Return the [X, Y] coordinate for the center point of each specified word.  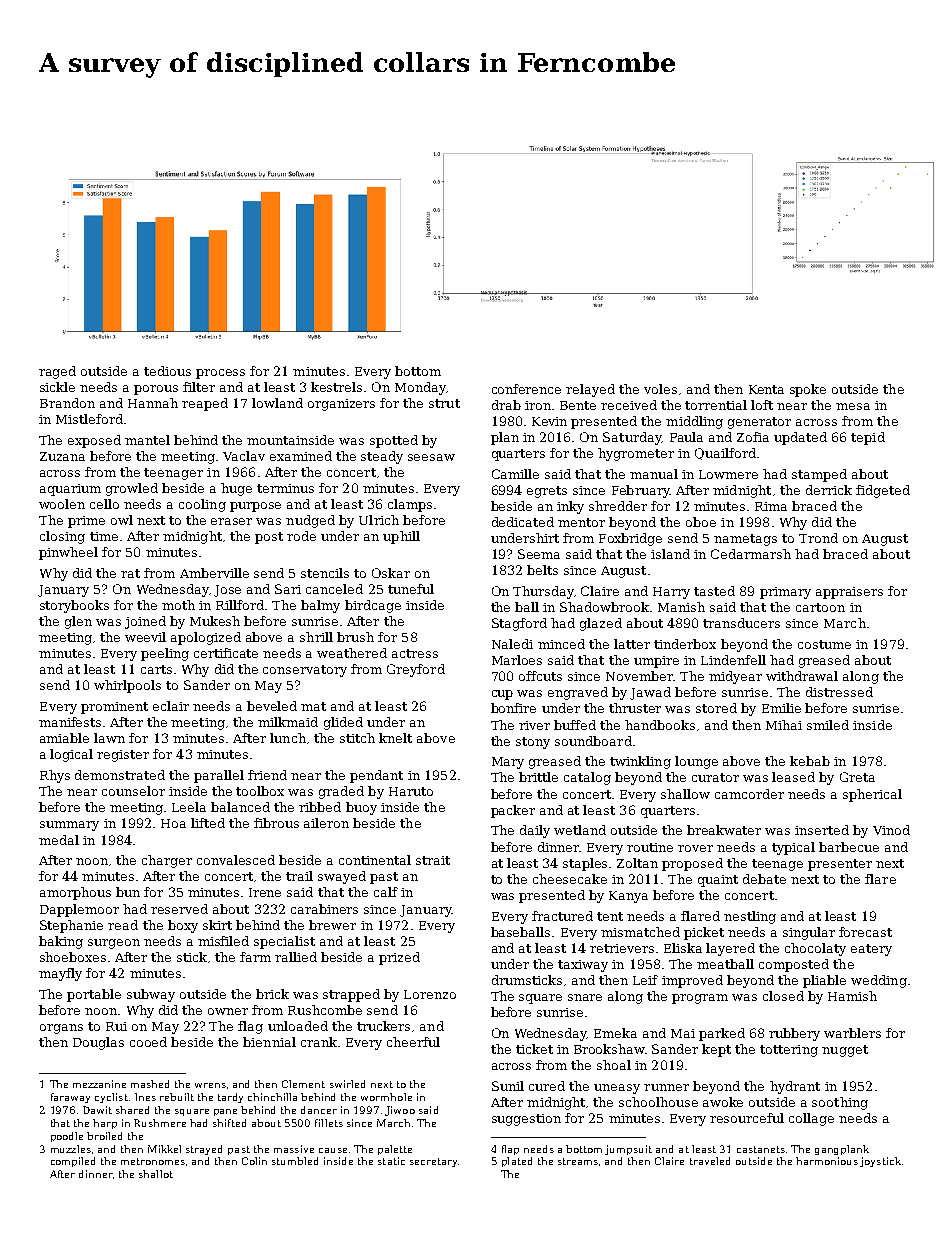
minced [561, 644]
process [220, 374]
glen [78, 622]
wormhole [386, 1097]
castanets [761, 1149]
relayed [590, 390]
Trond [818, 538]
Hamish [852, 996]
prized [399, 958]
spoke [808, 390]
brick [272, 994]
